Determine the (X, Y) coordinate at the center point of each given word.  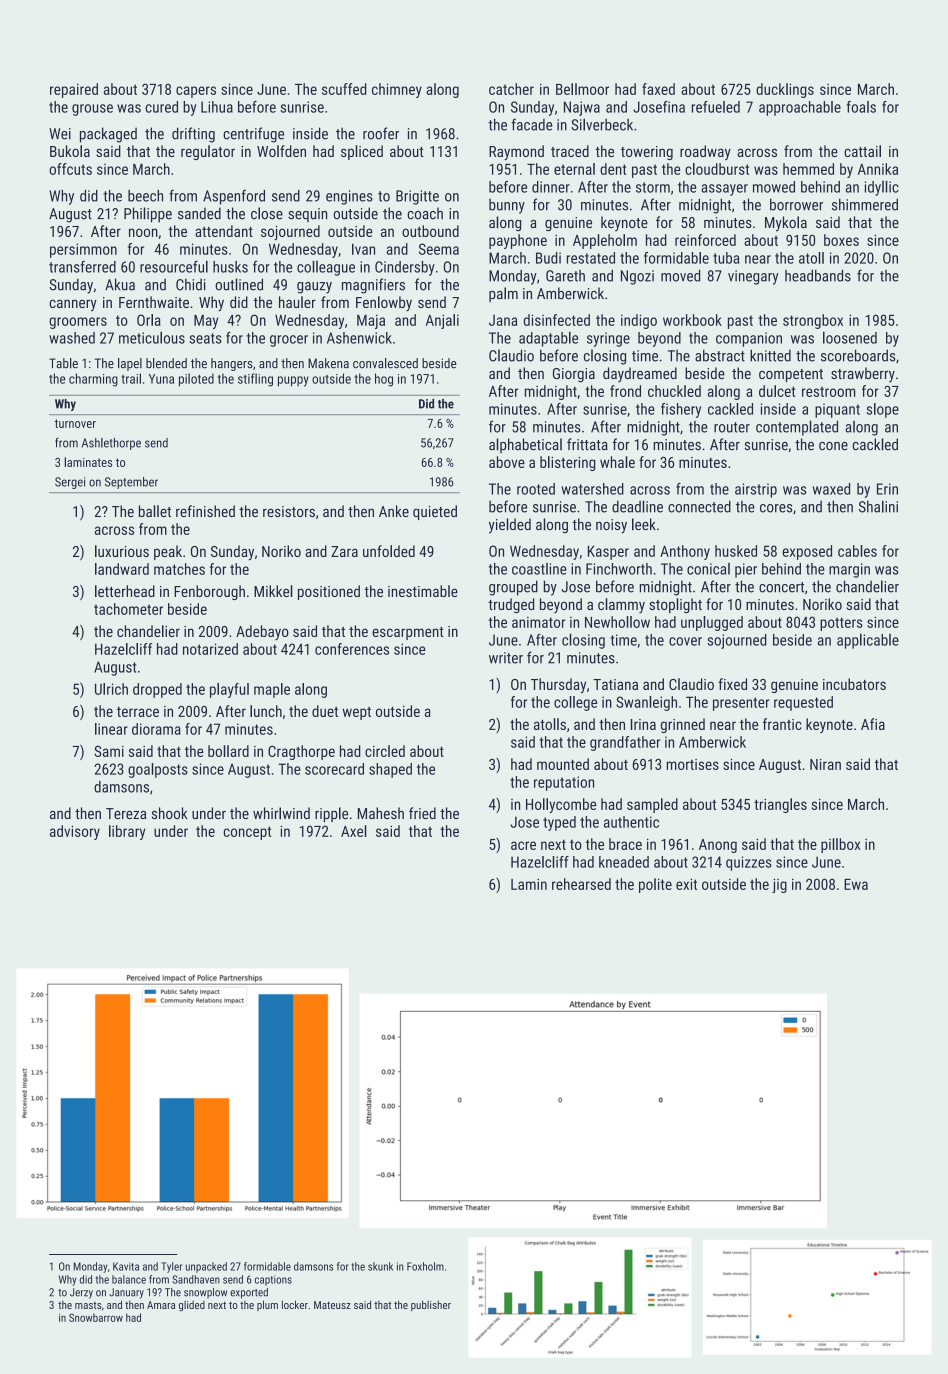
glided (192, 1306)
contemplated (797, 428)
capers (196, 92)
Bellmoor (582, 89)
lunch (266, 711)
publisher (431, 1305)
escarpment (408, 633)
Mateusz (332, 1305)
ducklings (785, 90)
